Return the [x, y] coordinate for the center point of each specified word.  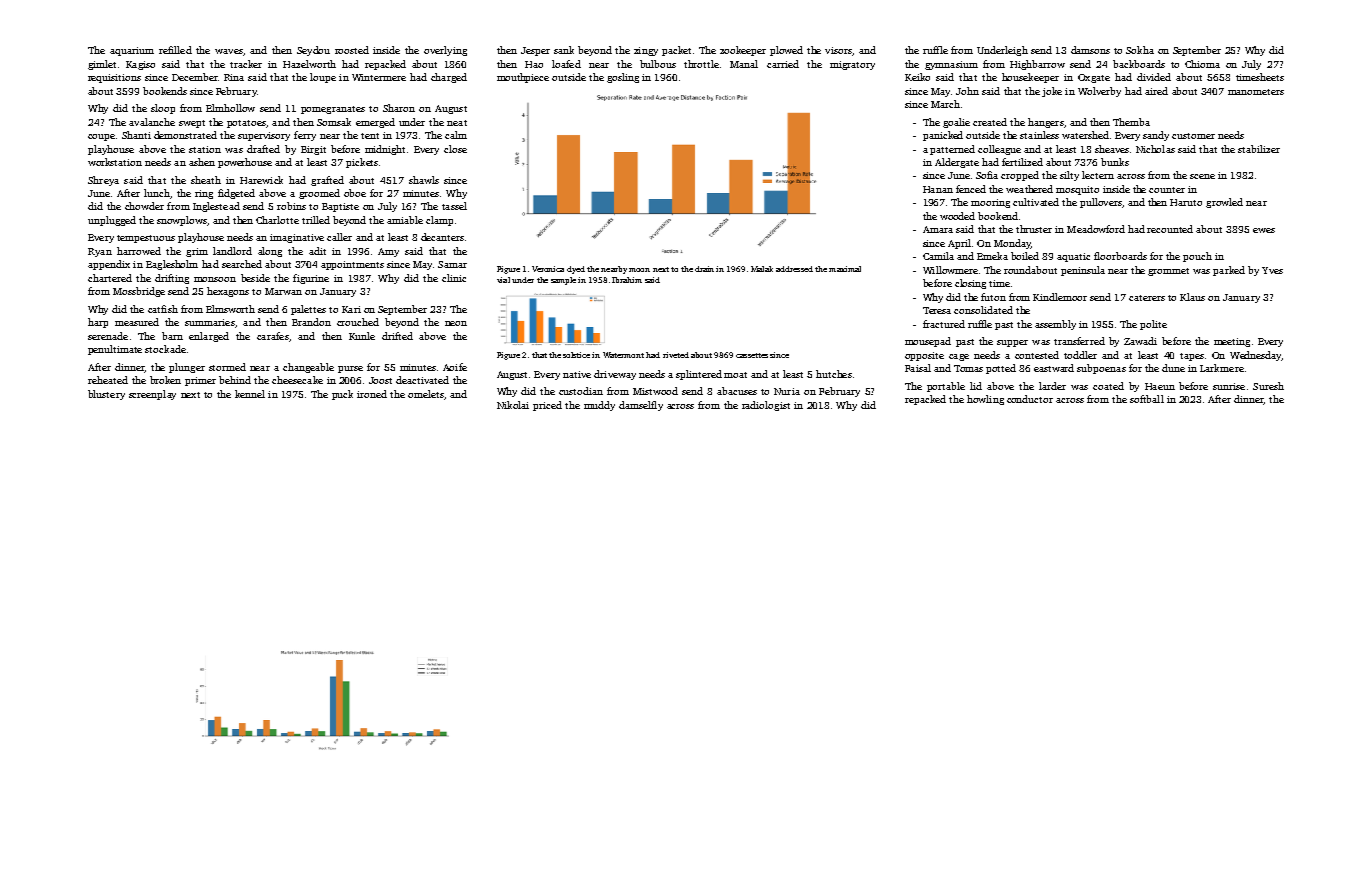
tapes [1192, 357]
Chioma [1202, 64]
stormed [227, 367]
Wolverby [1099, 92]
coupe [101, 137]
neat [457, 123]
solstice [576, 355]
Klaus [1192, 297]
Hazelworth [309, 64]
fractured [944, 324]
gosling [623, 78]
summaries [210, 322]
